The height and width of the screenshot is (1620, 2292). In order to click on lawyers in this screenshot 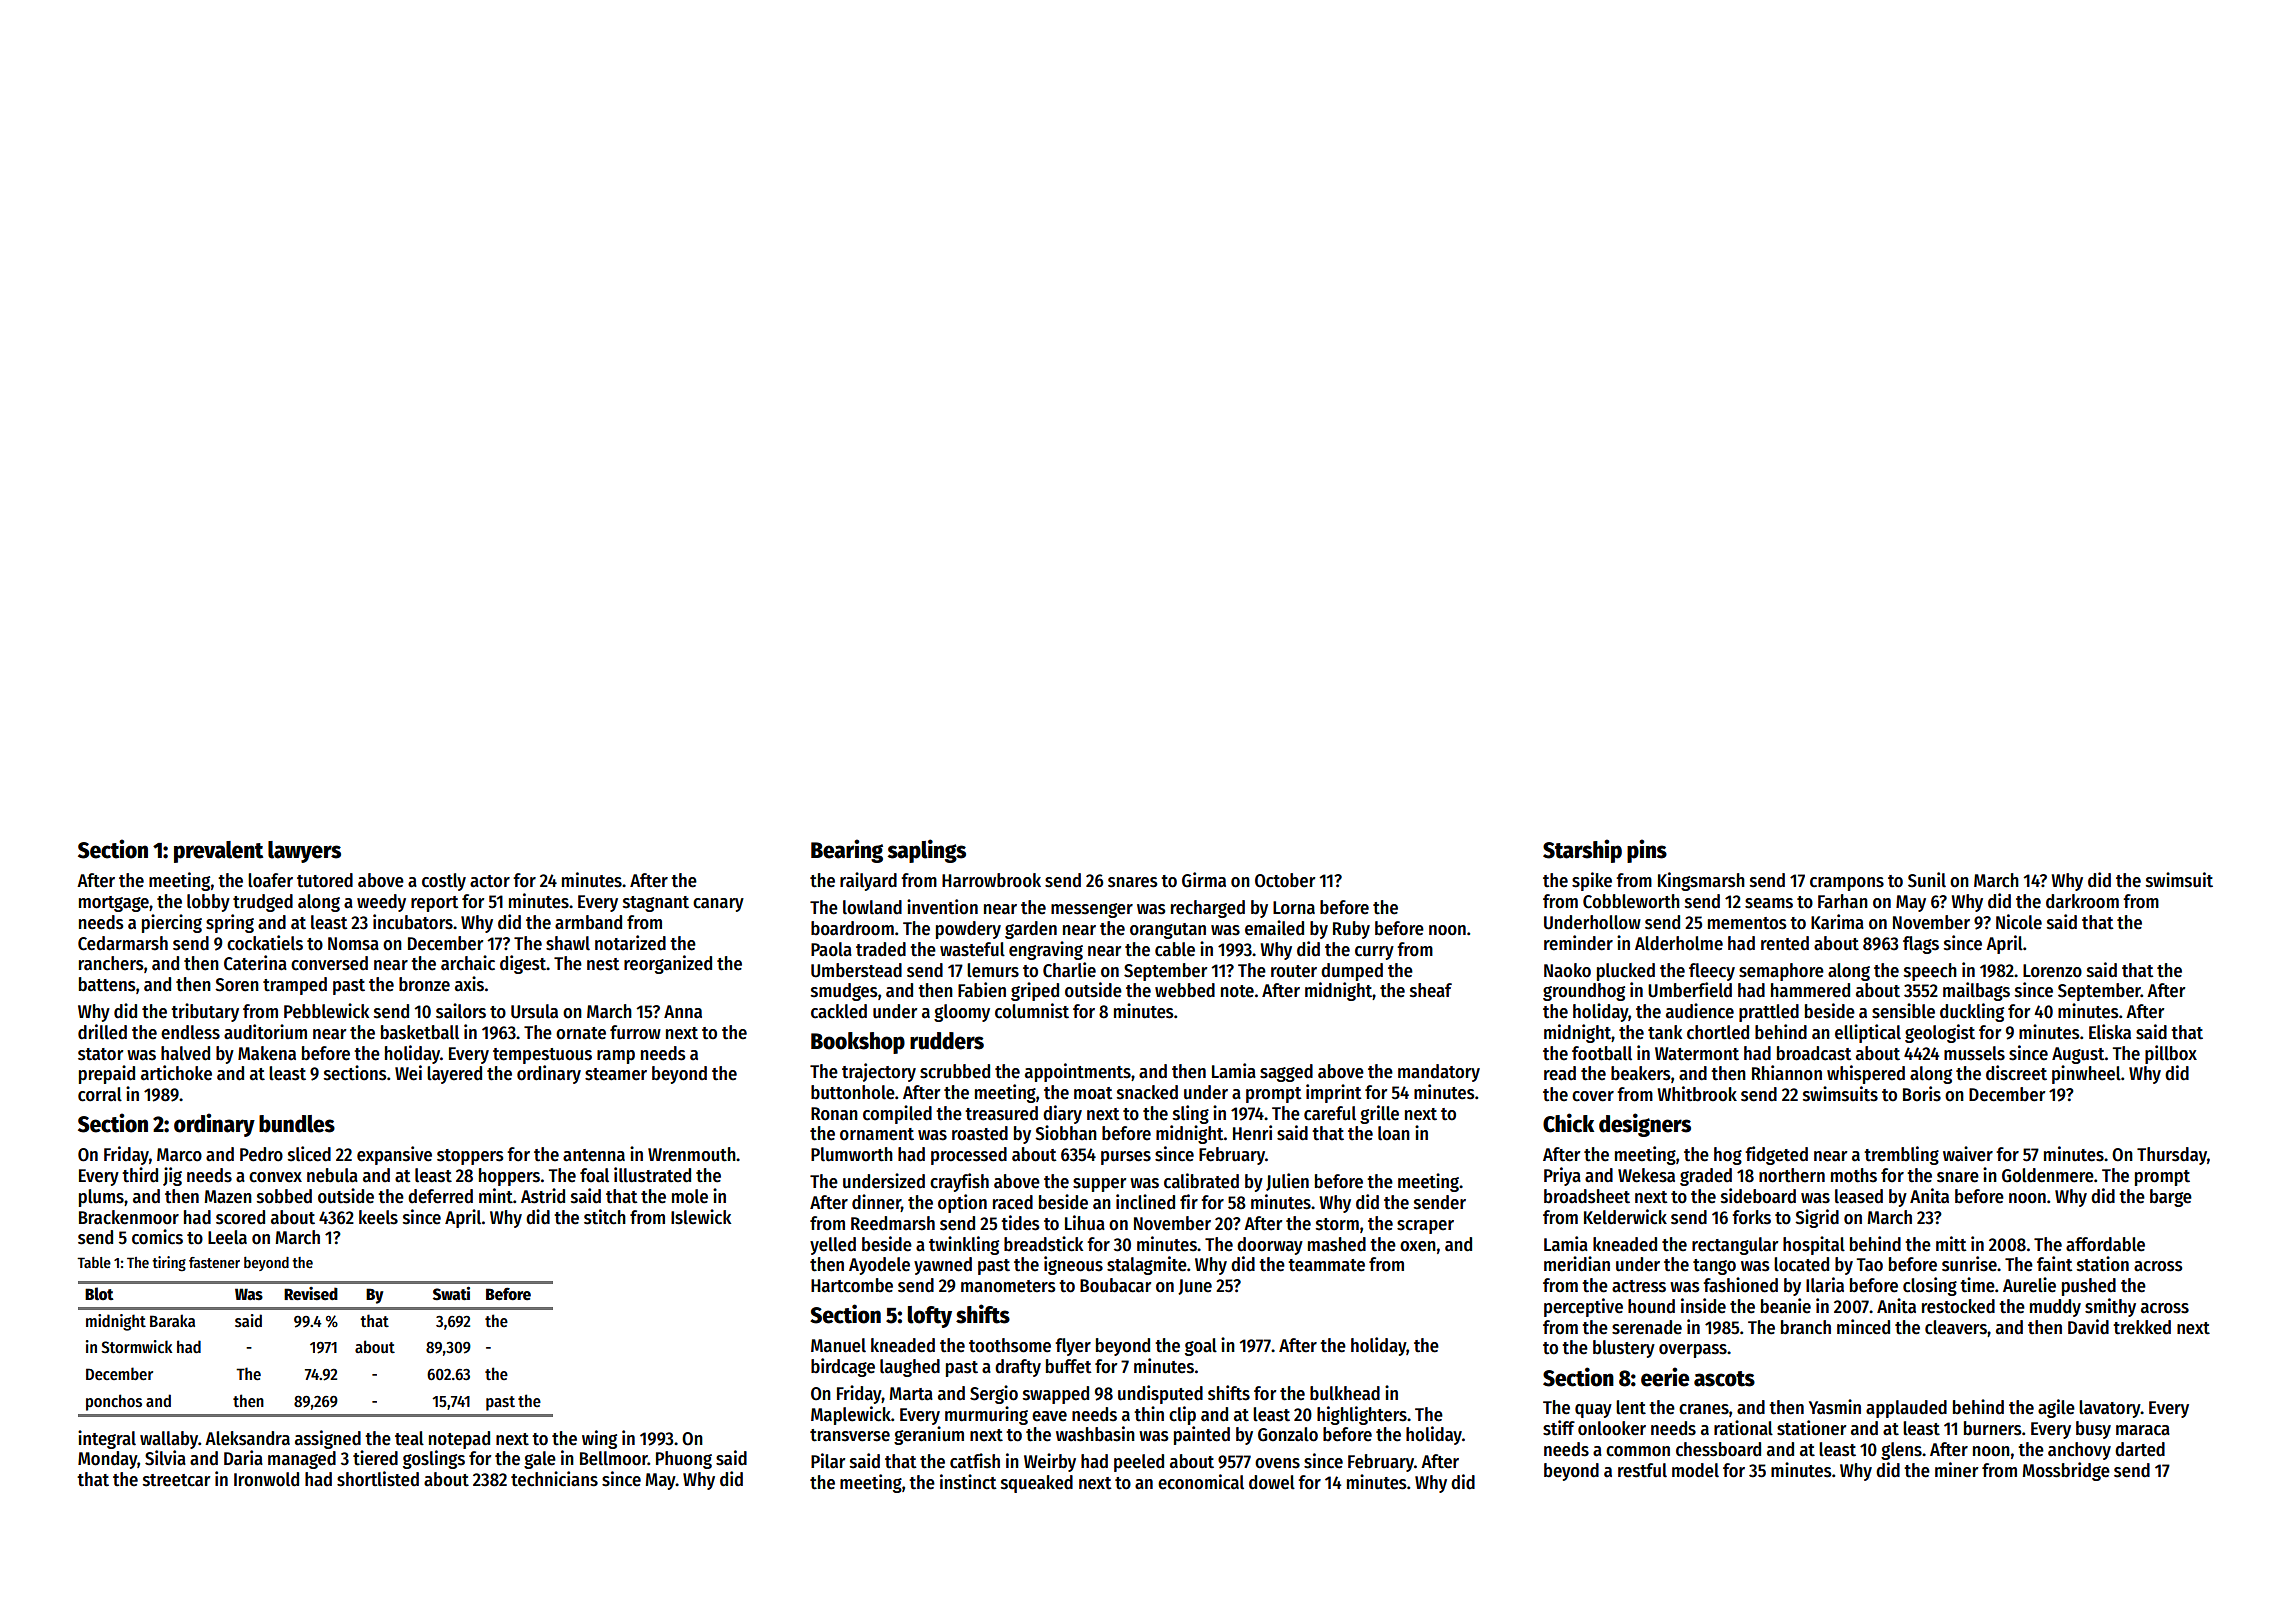, I will do `click(304, 852)`.
